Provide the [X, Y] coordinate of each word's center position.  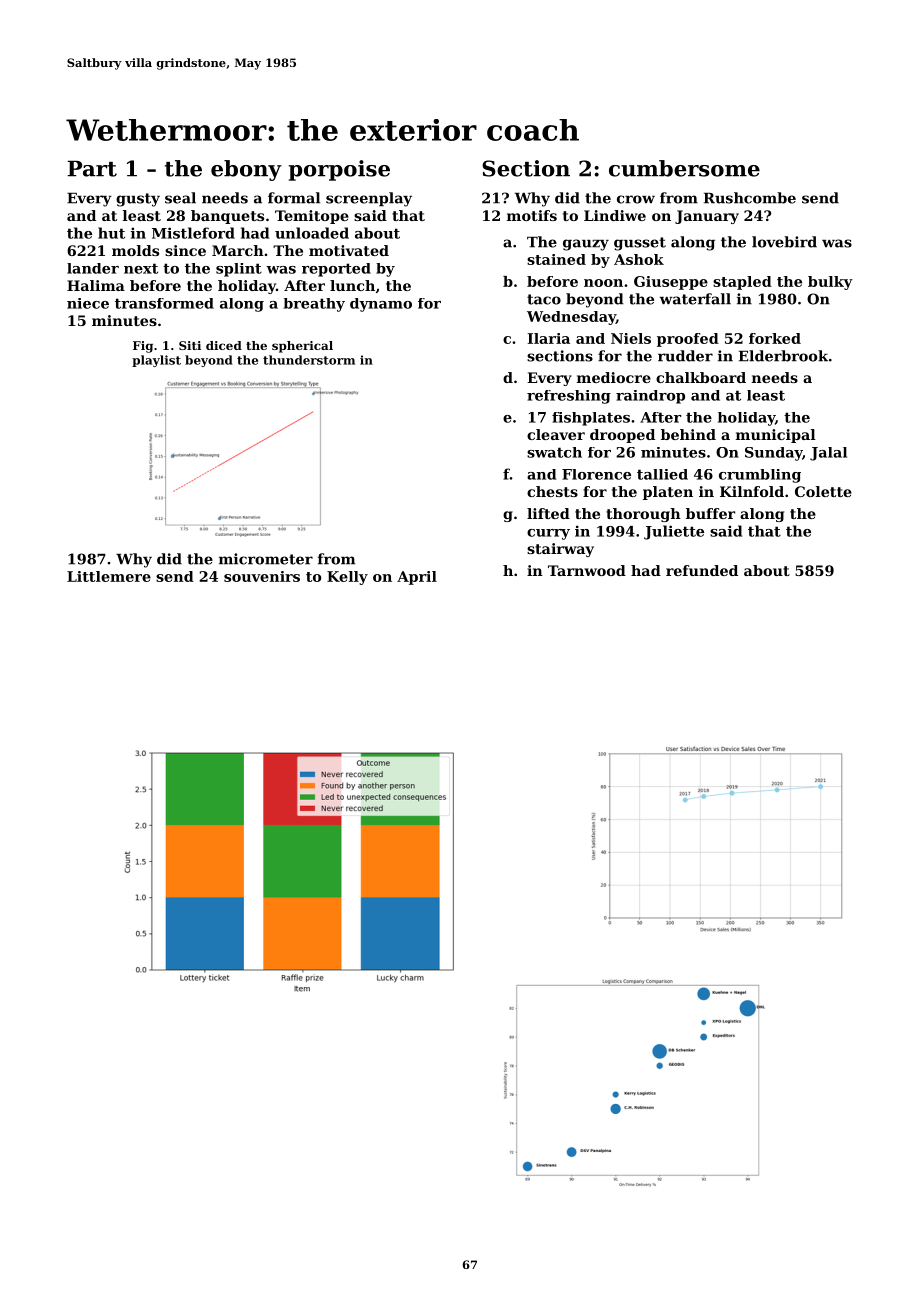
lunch [352, 285]
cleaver [556, 434]
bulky [830, 283]
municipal [776, 436]
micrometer [266, 559]
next [141, 268]
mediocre [614, 377]
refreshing [569, 397]
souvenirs [262, 576]
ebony [246, 170]
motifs [532, 215]
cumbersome [684, 168]
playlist [156, 361]
